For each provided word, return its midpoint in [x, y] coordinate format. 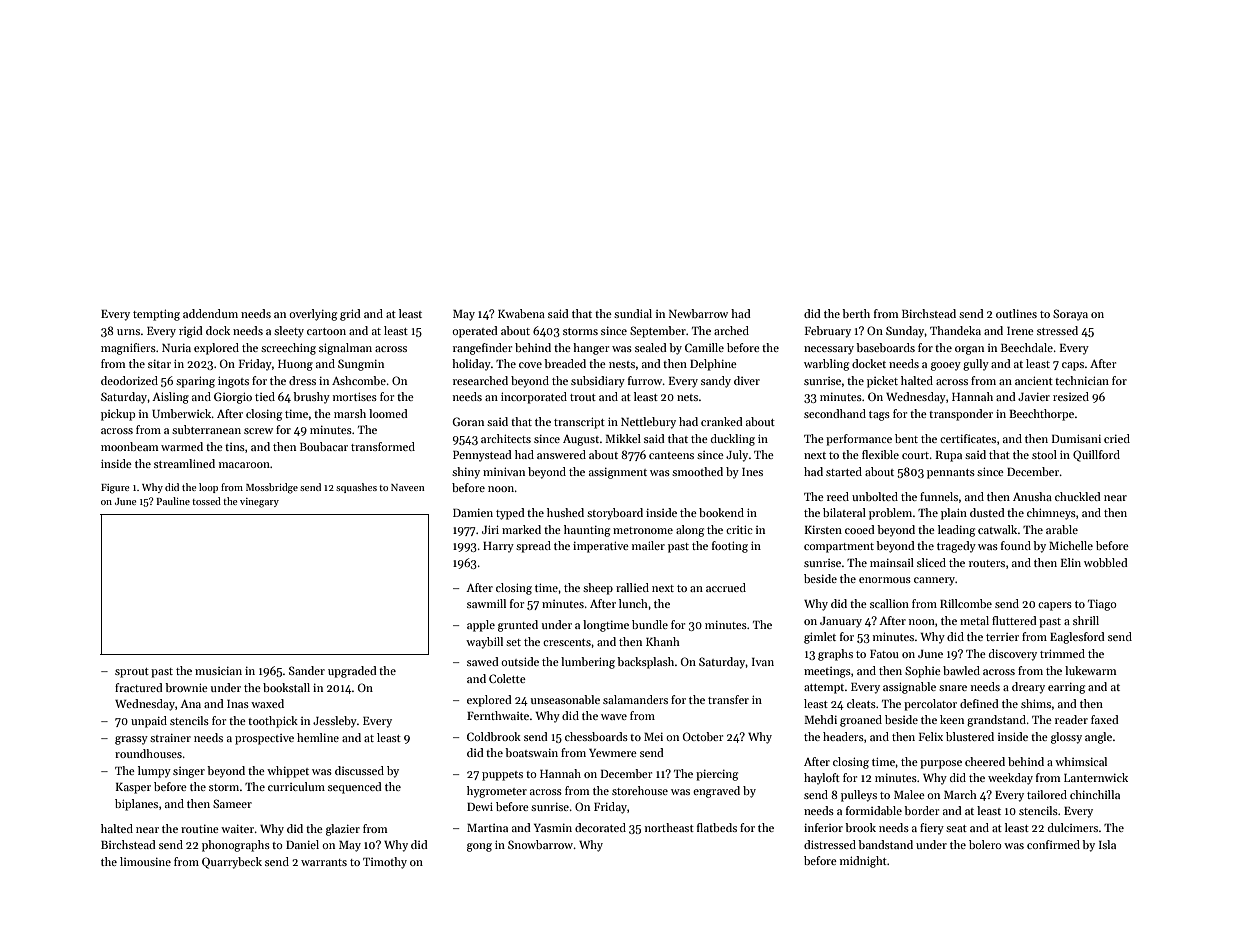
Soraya [1070, 315]
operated [475, 332]
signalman [345, 349]
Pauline [173, 501]
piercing [717, 775]
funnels [939, 496]
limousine [145, 861]
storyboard [615, 514]
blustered [970, 736]
